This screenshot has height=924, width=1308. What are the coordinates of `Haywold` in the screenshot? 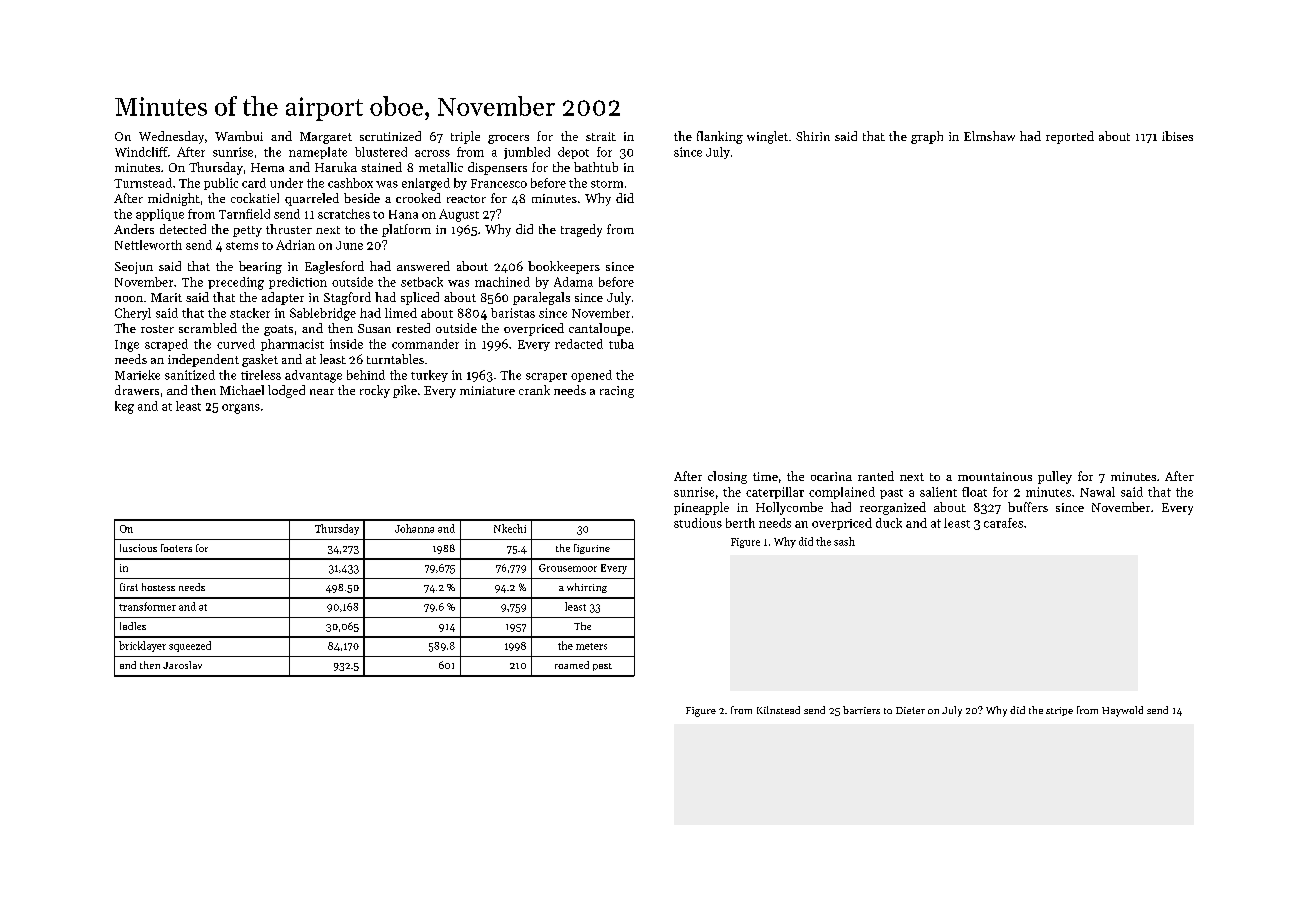 It's located at (1122, 711).
